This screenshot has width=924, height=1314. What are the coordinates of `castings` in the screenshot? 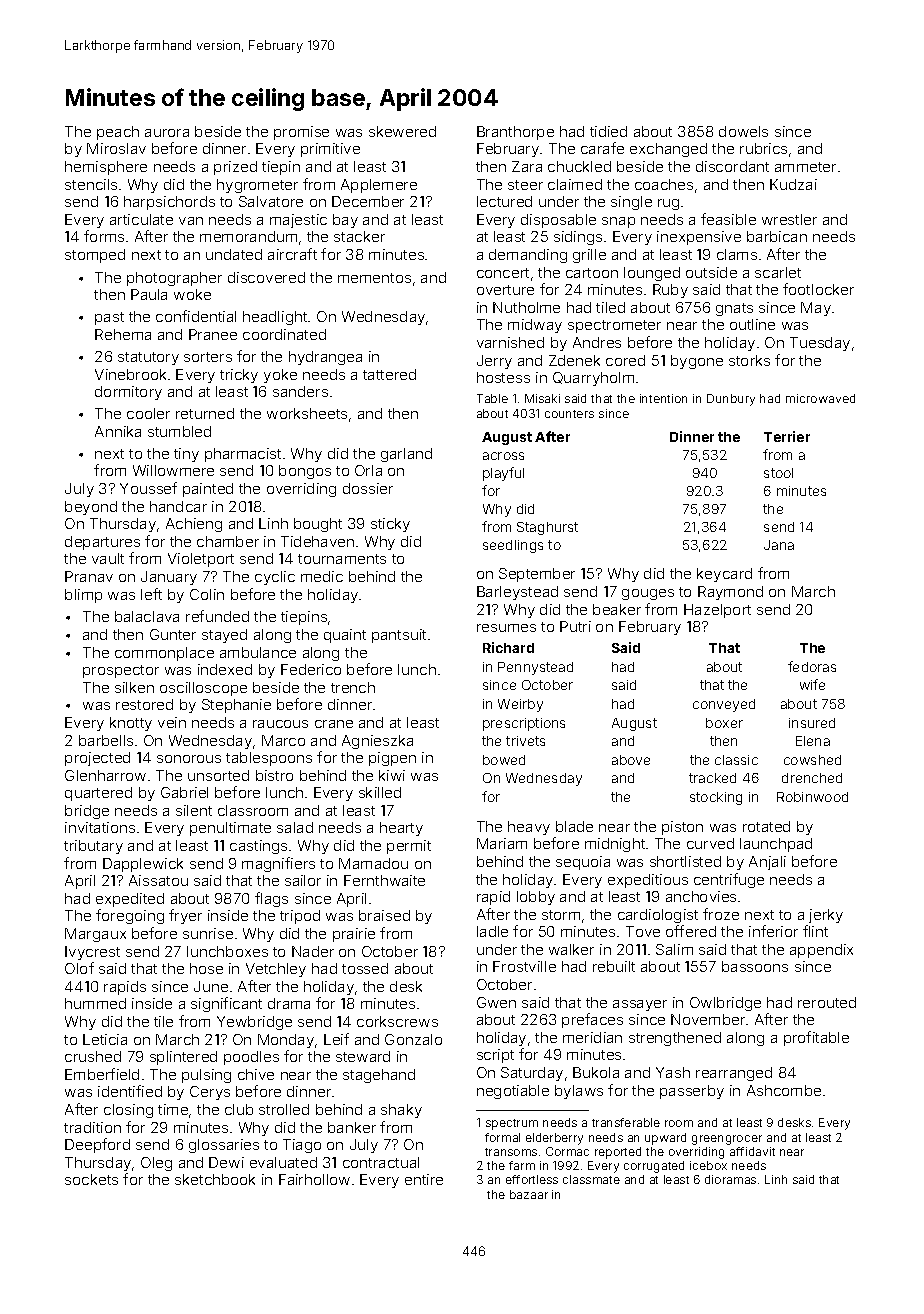 It's located at (258, 847).
